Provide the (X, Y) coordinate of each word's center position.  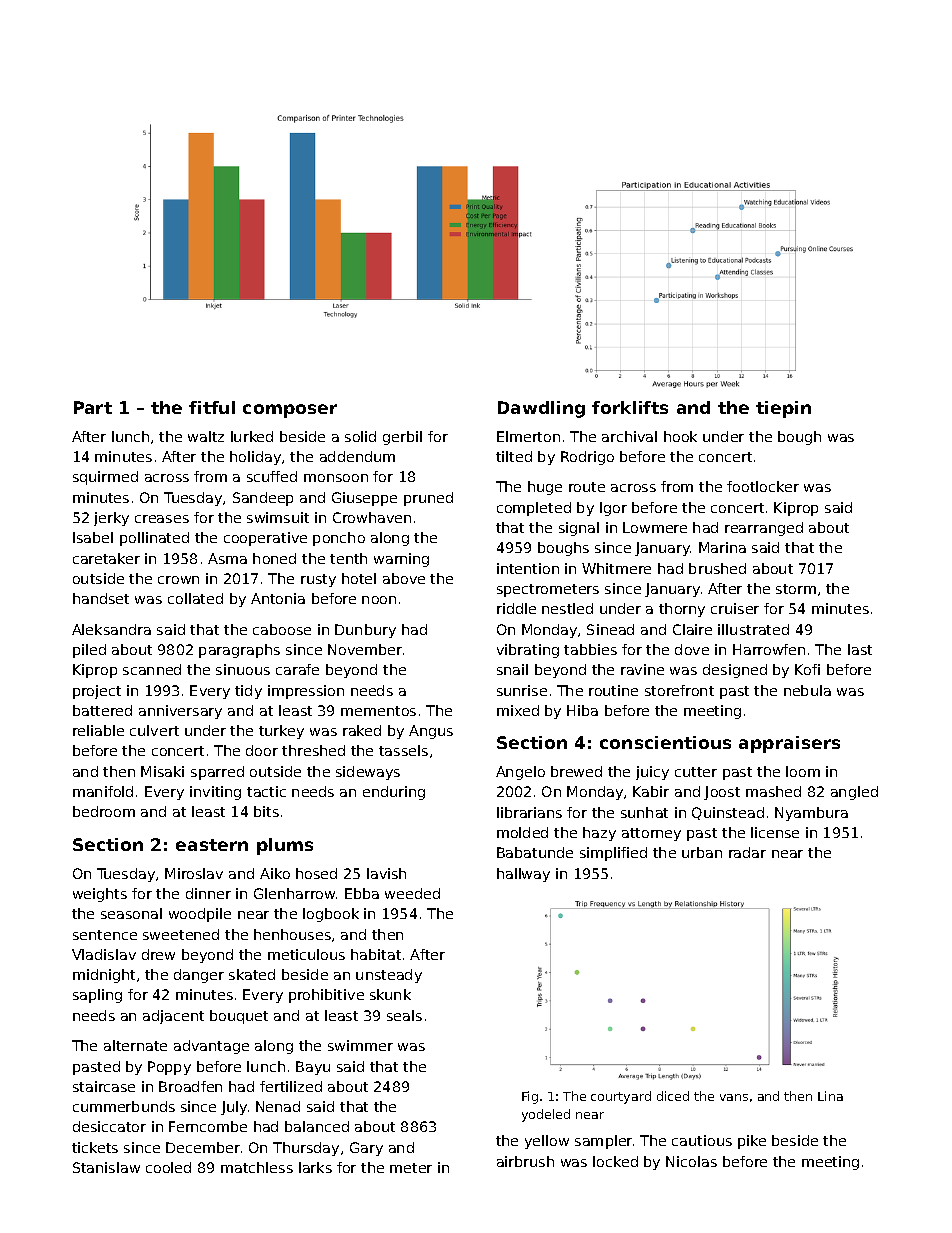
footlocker (763, 486)
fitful (212, 407)
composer (290, 411)
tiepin (783, 409)
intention (528, 568)
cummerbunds (124, 1106)
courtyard (621, 1097)
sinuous (243, 669)
